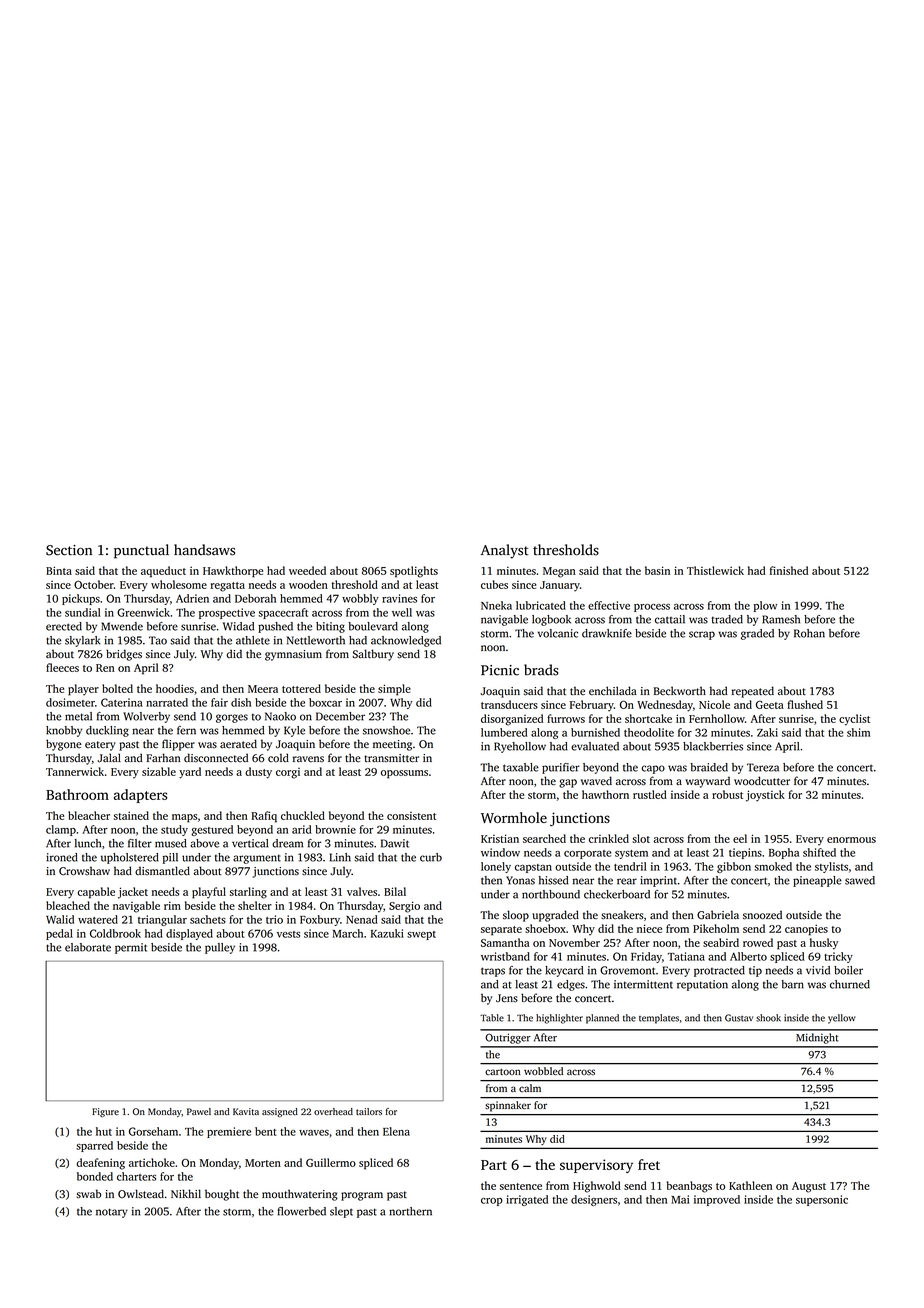 The height and width of the screenshot is (1308, 924). I want to click on fret, so click(649, 1164).
